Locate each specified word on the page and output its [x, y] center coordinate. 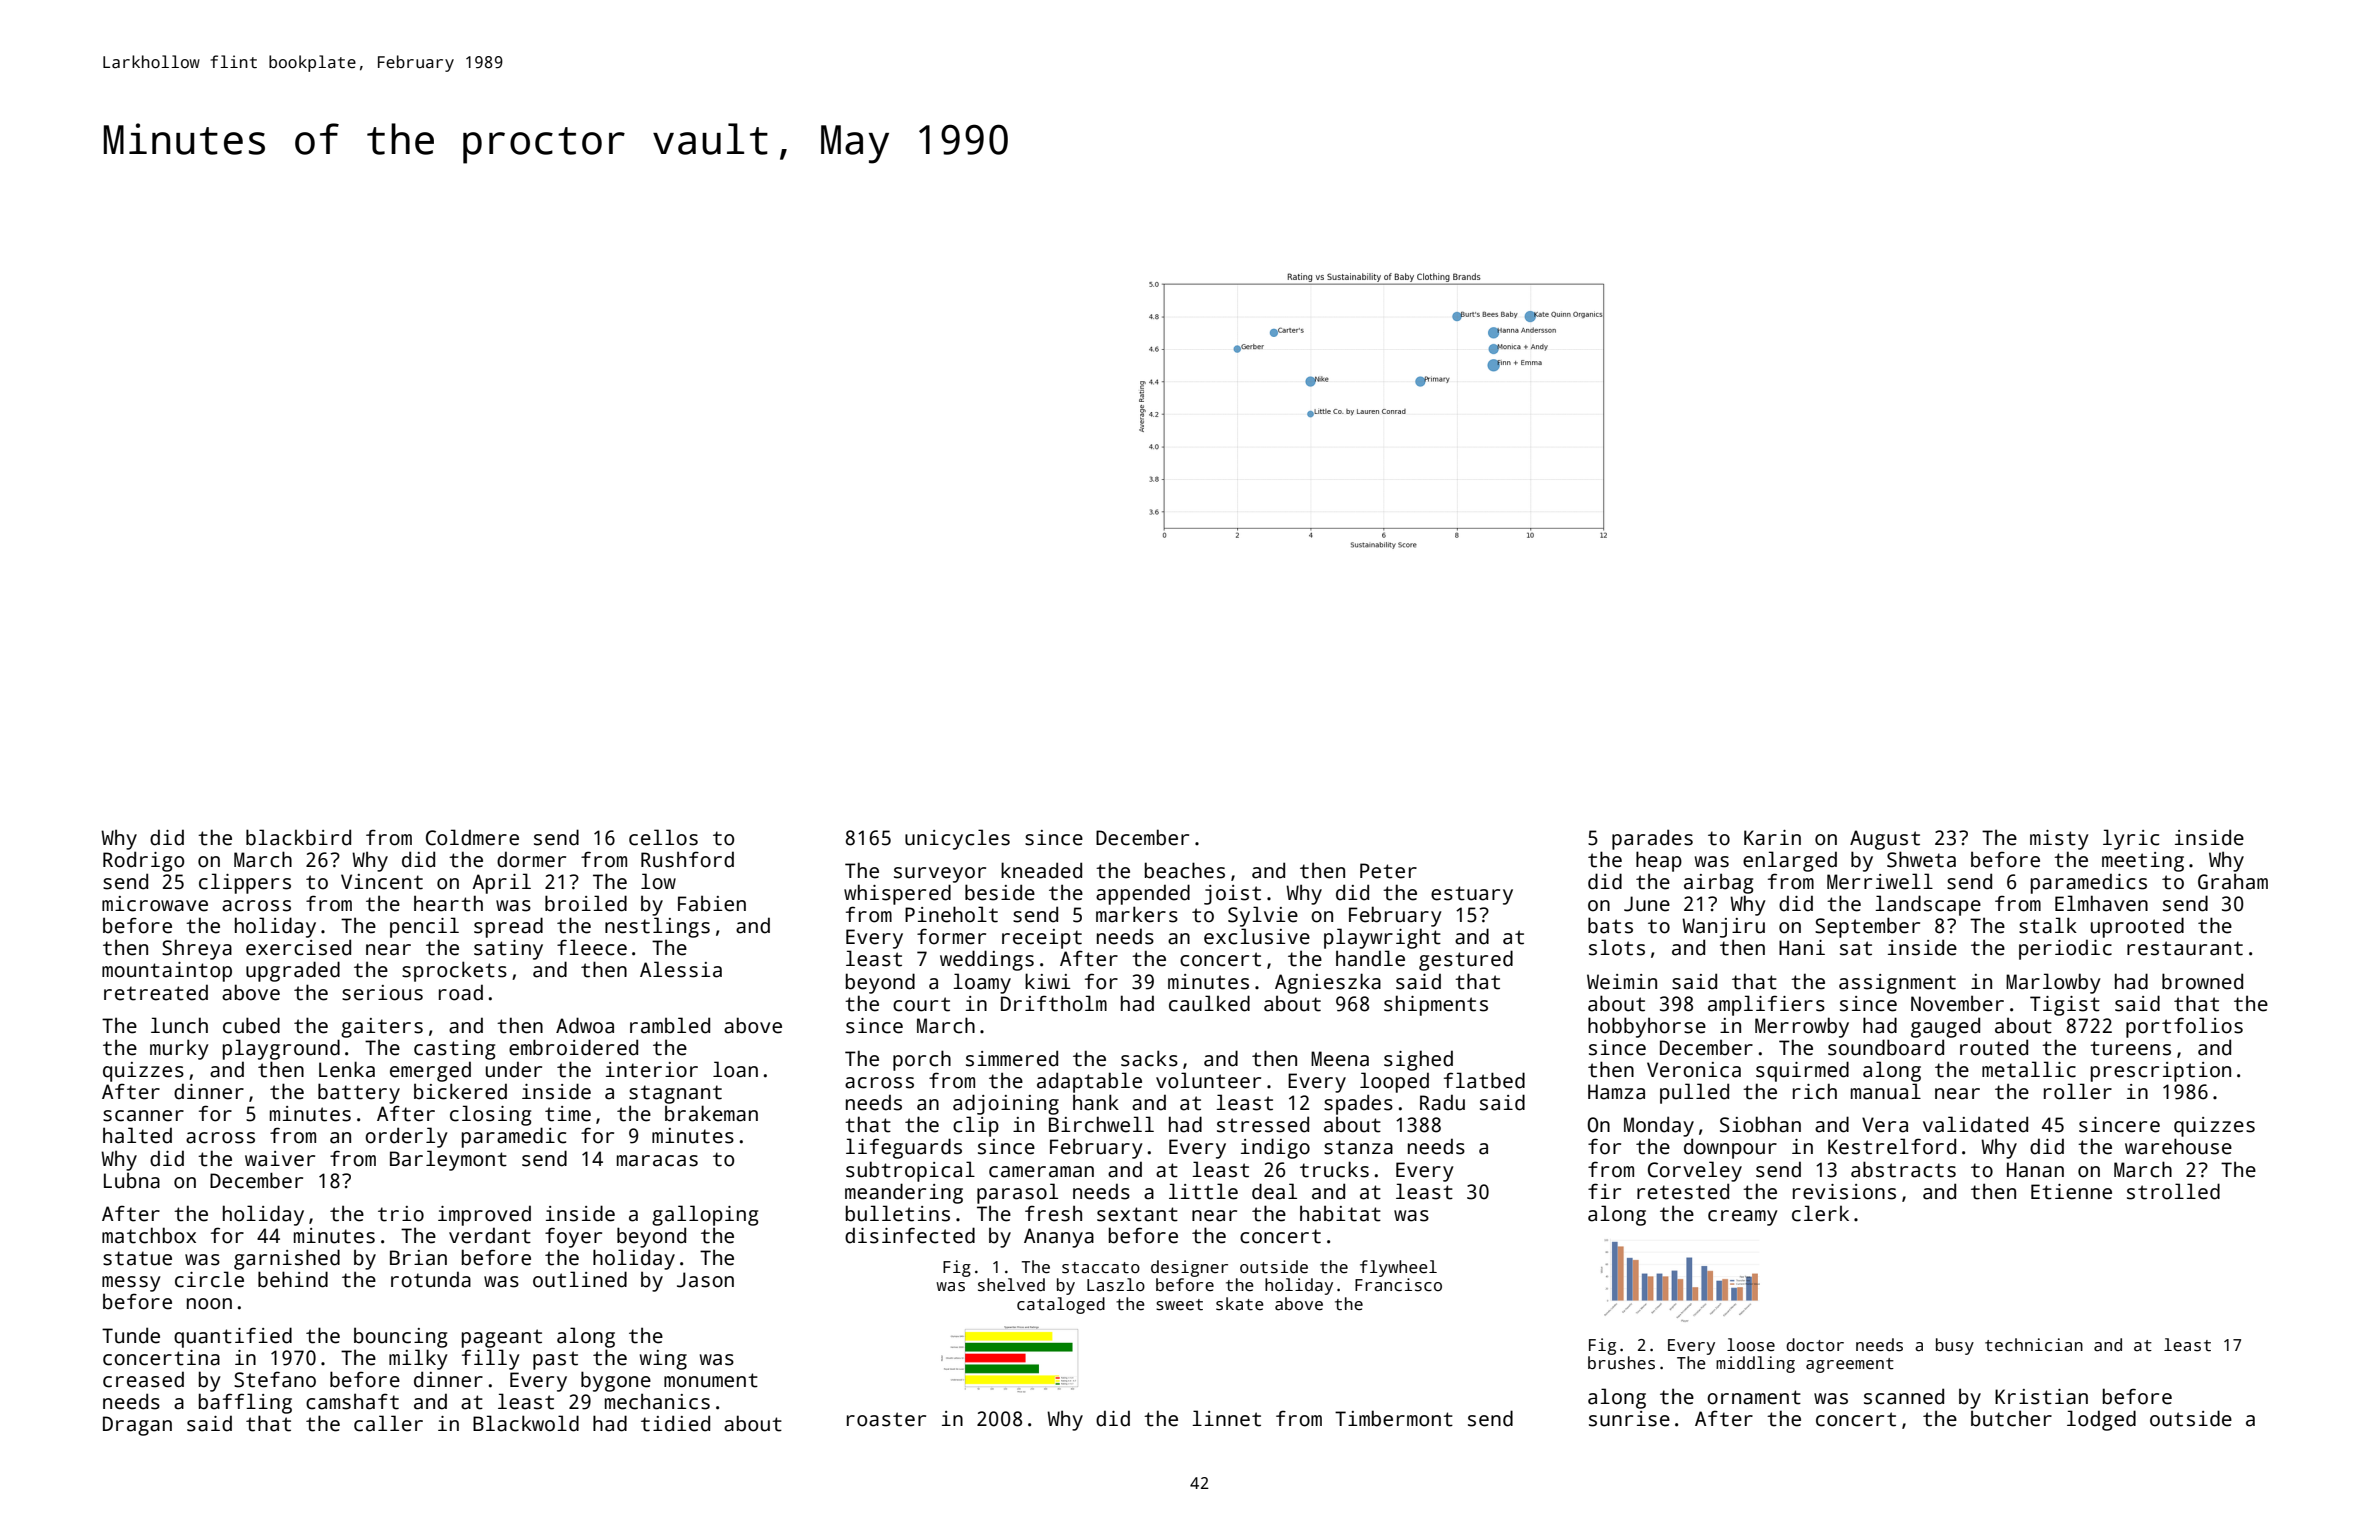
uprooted [2137, 927]
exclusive [1257, 936]
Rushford [687, 859]
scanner [143, 1116]
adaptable [1089, 1082]
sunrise [1629, 1419]
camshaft [352, 1401]
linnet [1226, 1418]
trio [401, 1214]
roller [2078, 1091]
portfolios [2184, 1027]
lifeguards [904, 1148]
